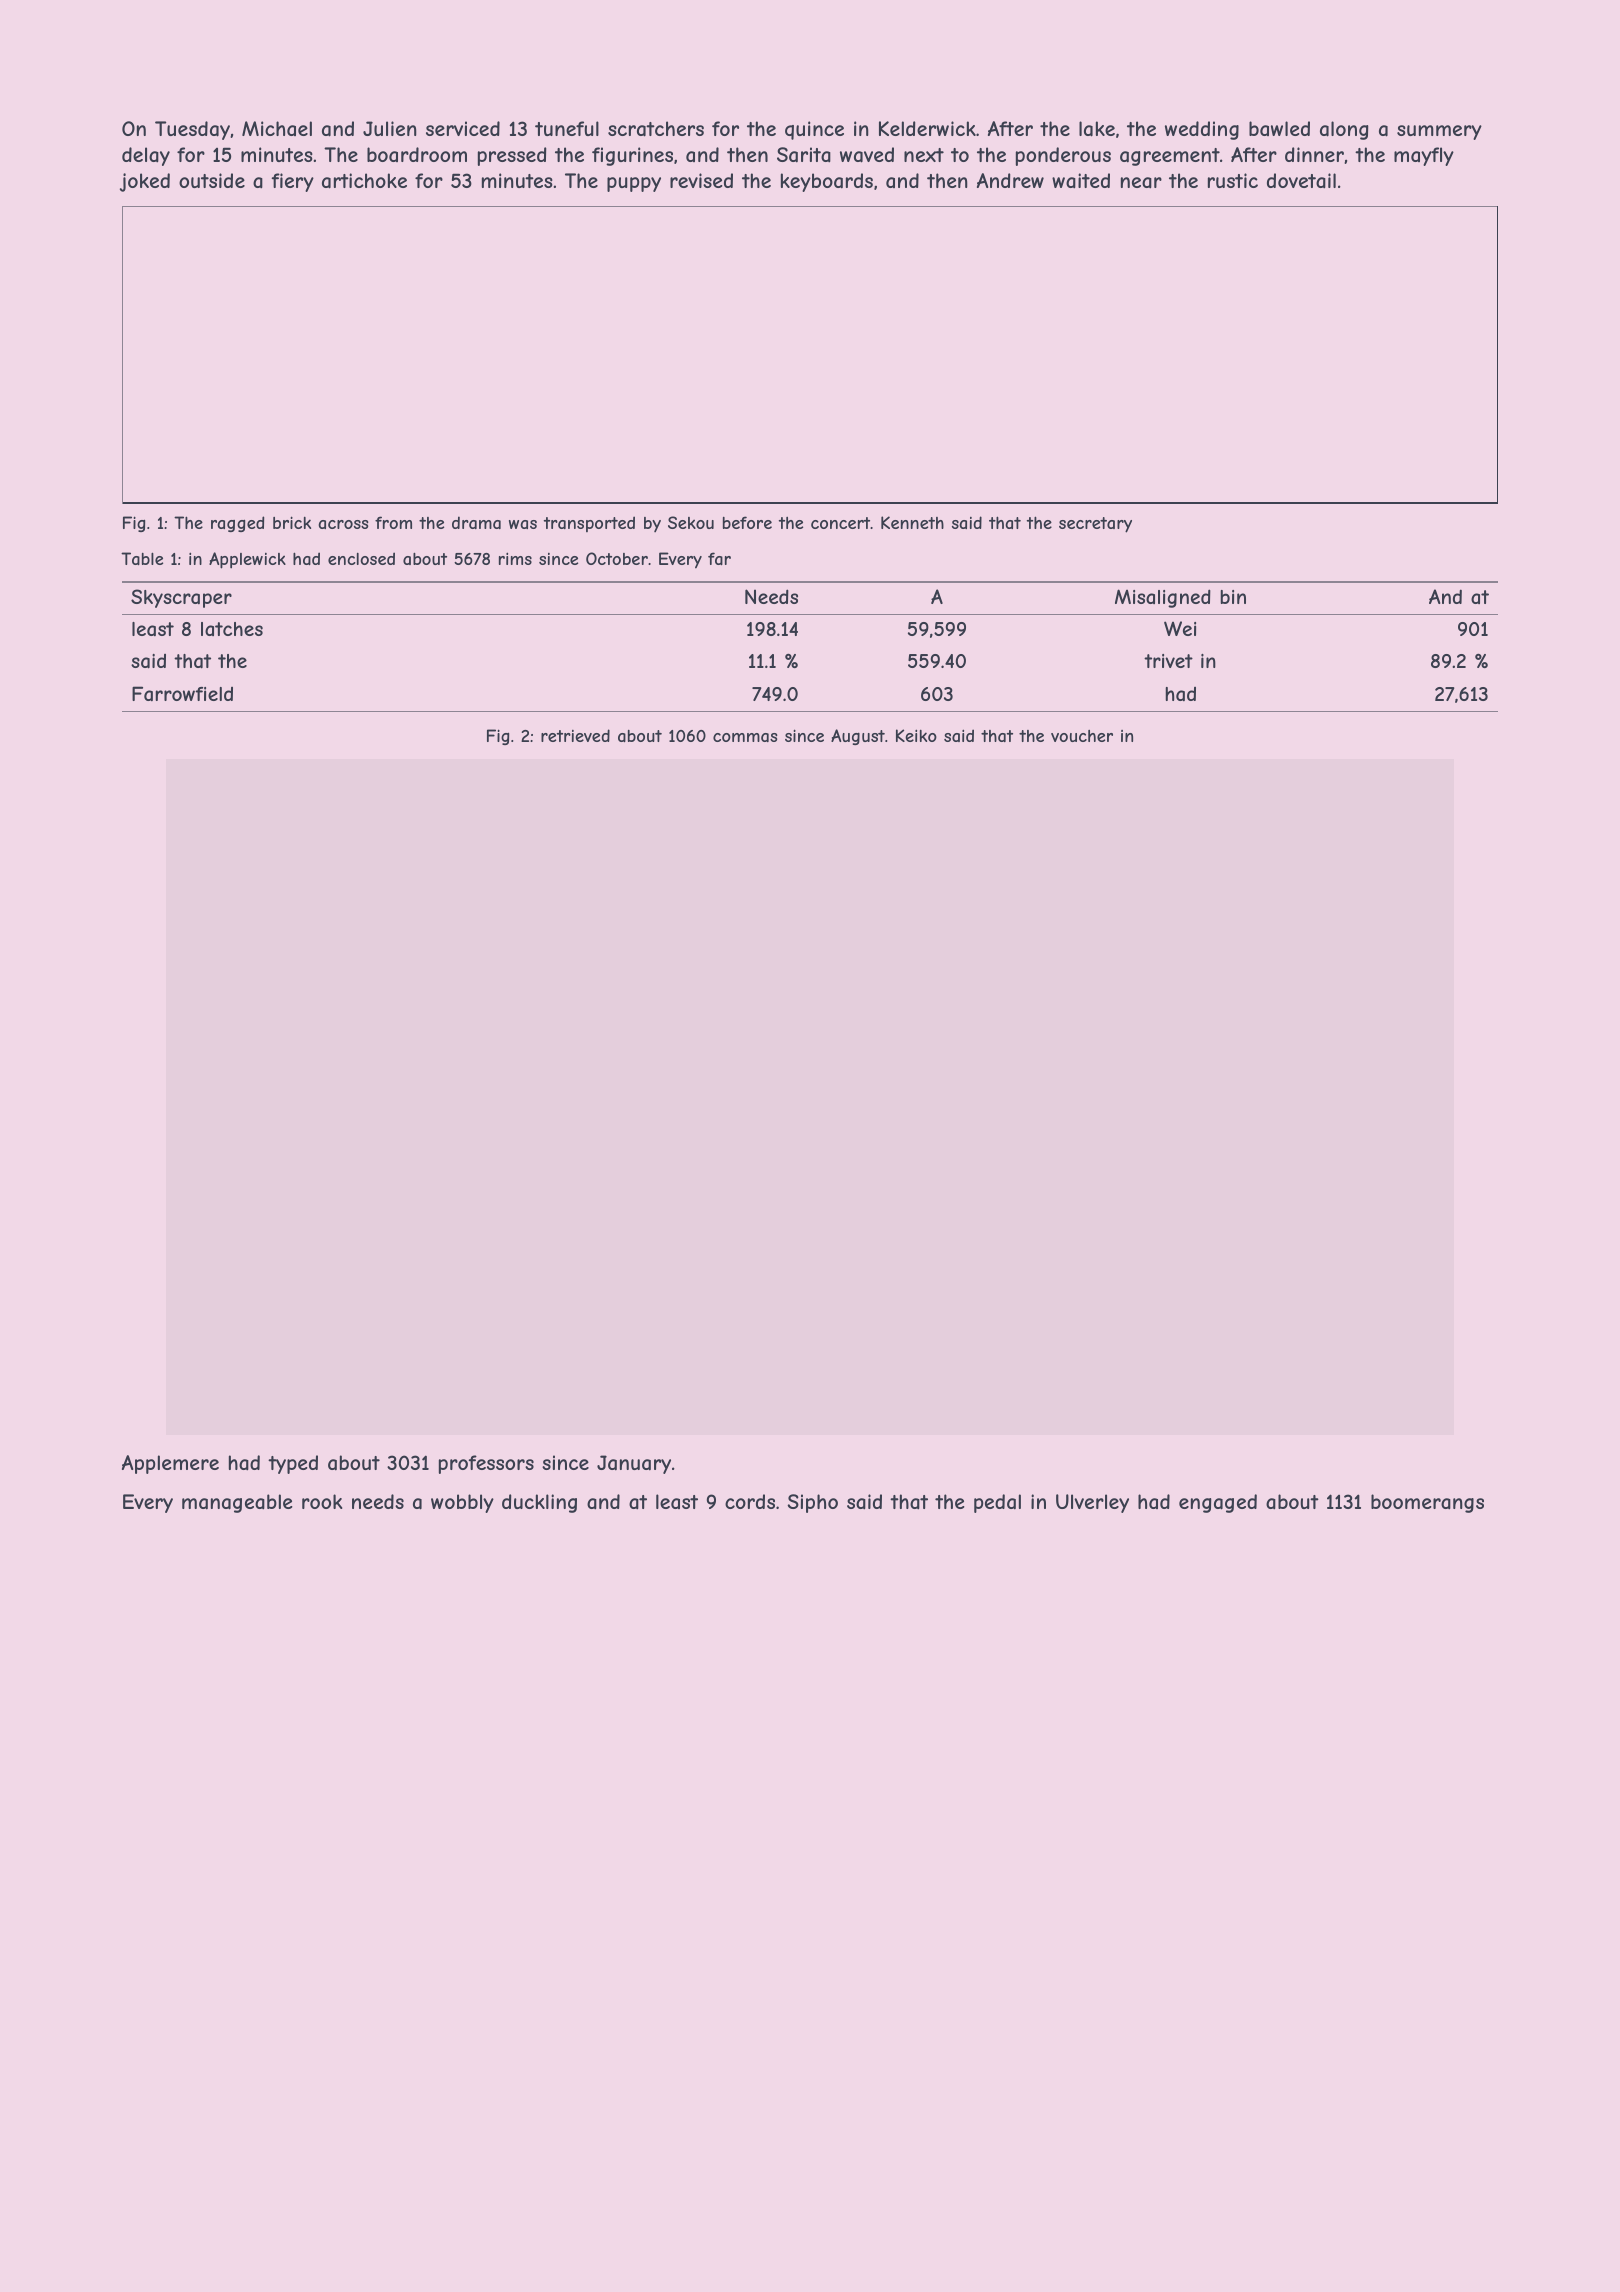  Describe the element at coordinates (927, 128) in the page. I see `Kelderwick` at that location.
